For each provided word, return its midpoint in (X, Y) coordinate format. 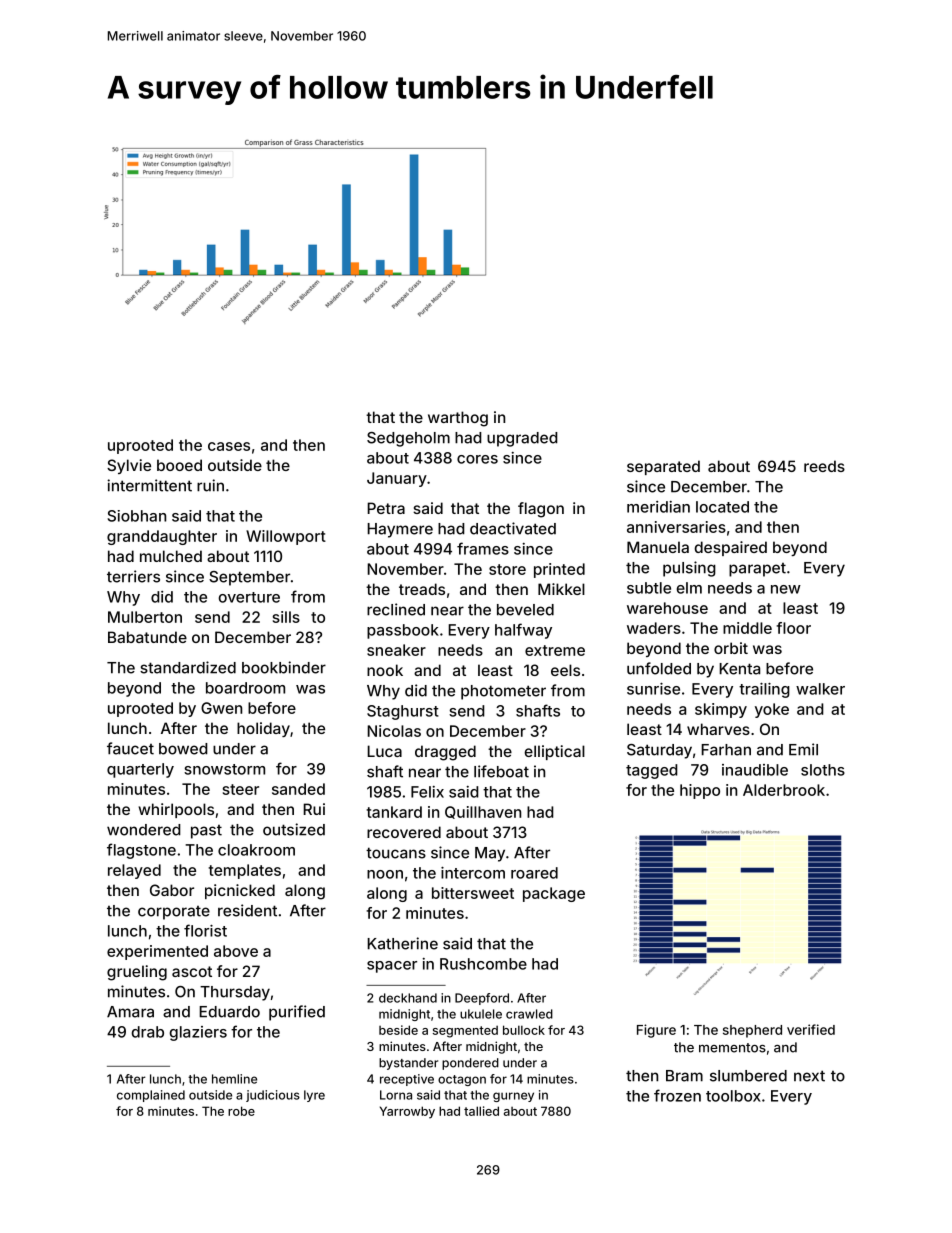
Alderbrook (784, 790)
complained (151, 1096)
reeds (824, 466)
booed (179, 465)
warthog (458, 419)
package (554, 894)
